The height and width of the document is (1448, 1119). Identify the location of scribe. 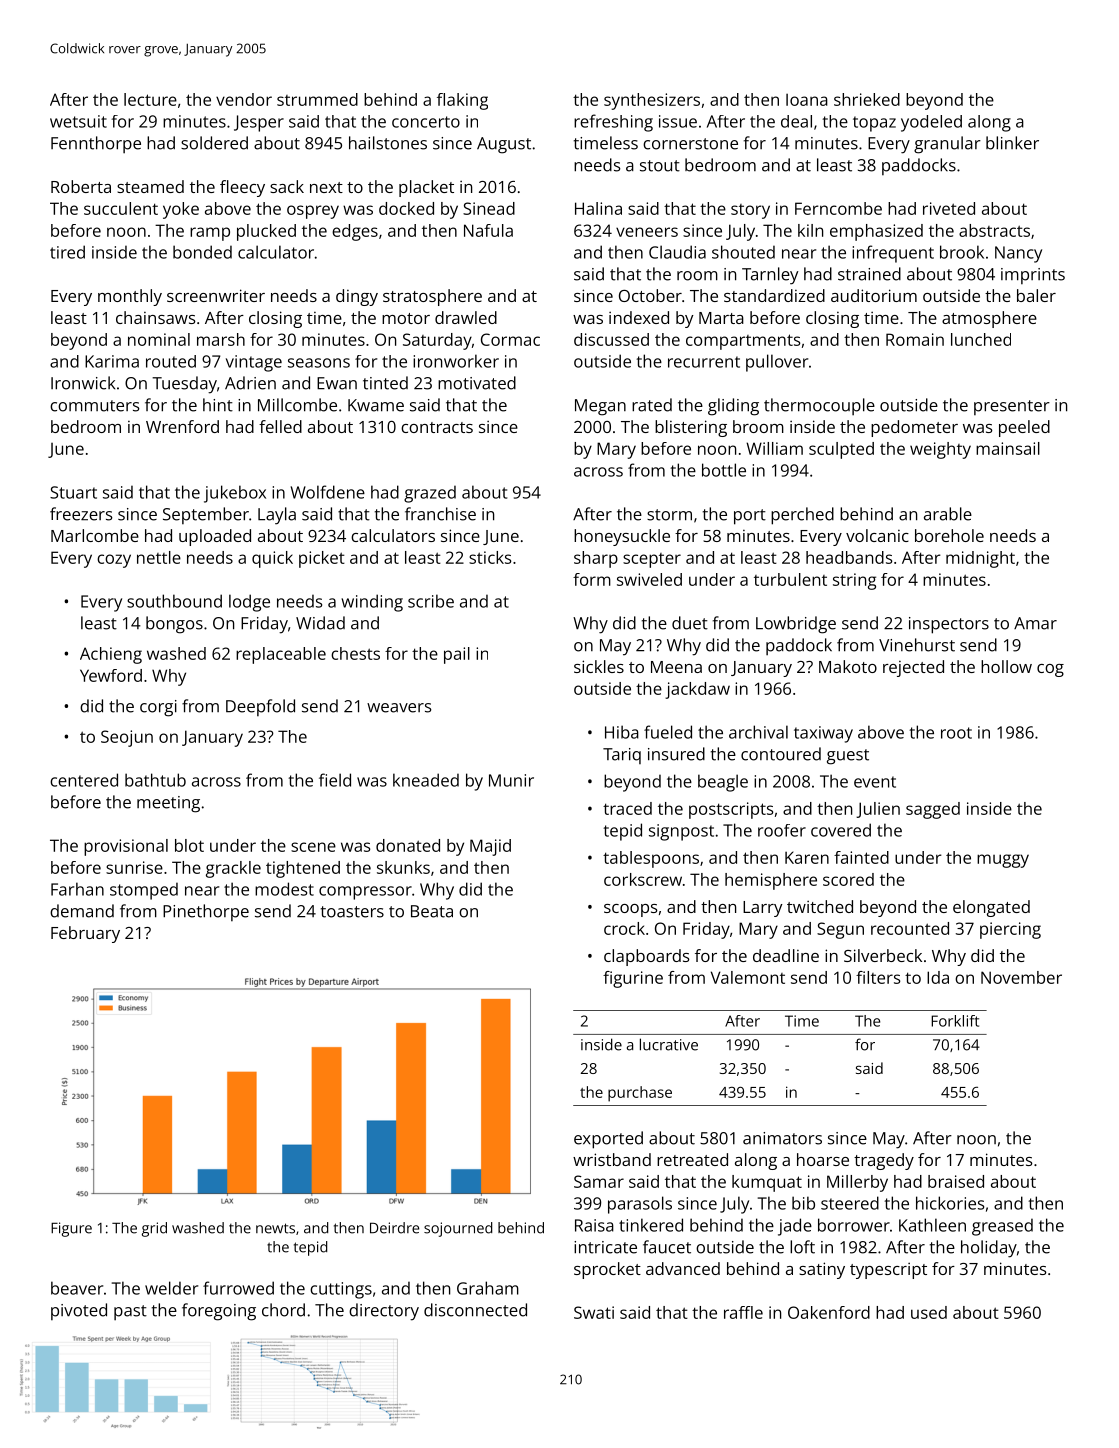
(431, 601).
